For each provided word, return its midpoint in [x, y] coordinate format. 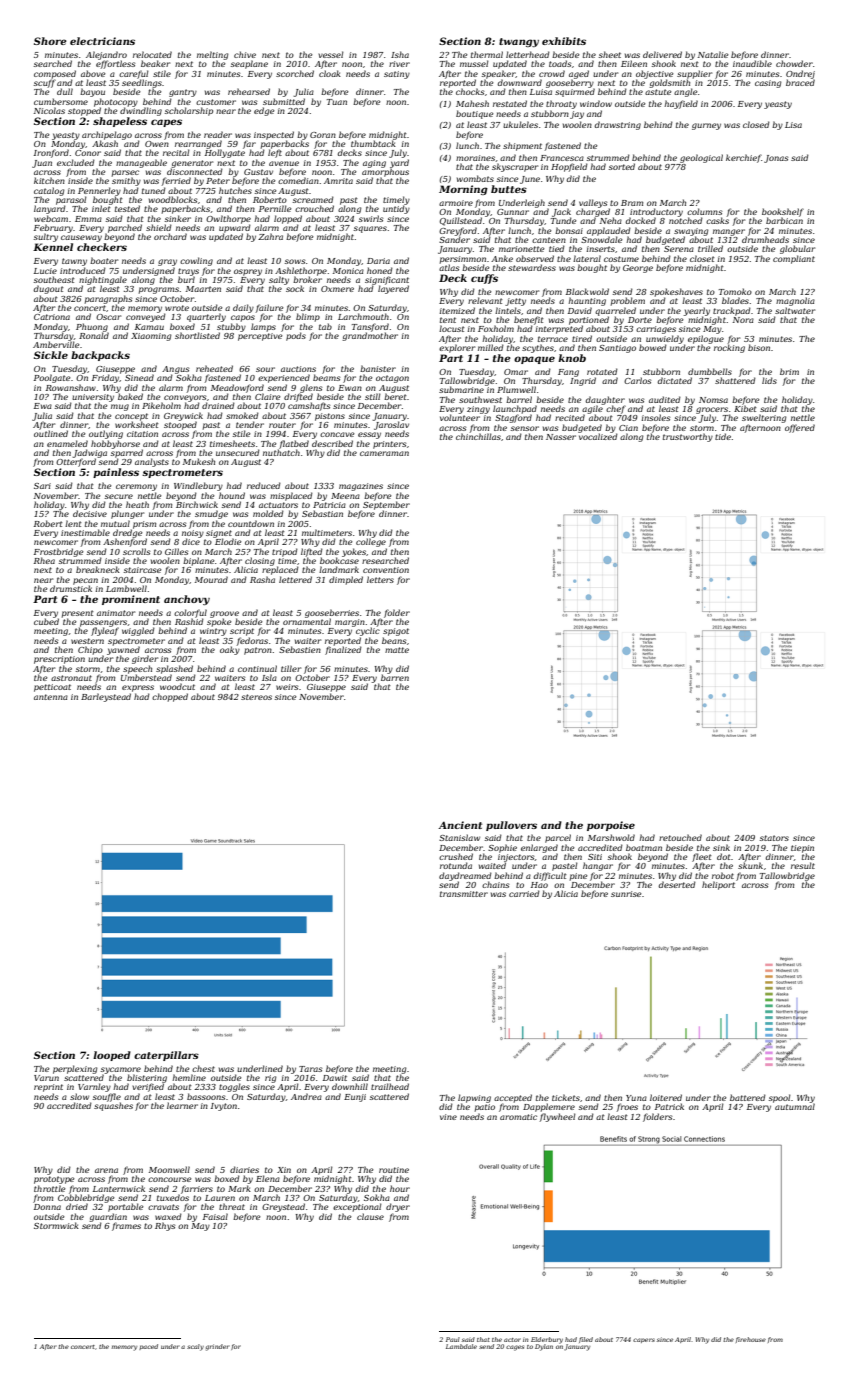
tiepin [802, 849]
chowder [794, 63]
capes [166, 123]
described [332, 443]
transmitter [464, 894]
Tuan [337, 102]
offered [800, 428]
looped [112, 1056]
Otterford [76, 462]
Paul [453, 1339]
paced [148, 1347]
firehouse [751, 1340]
